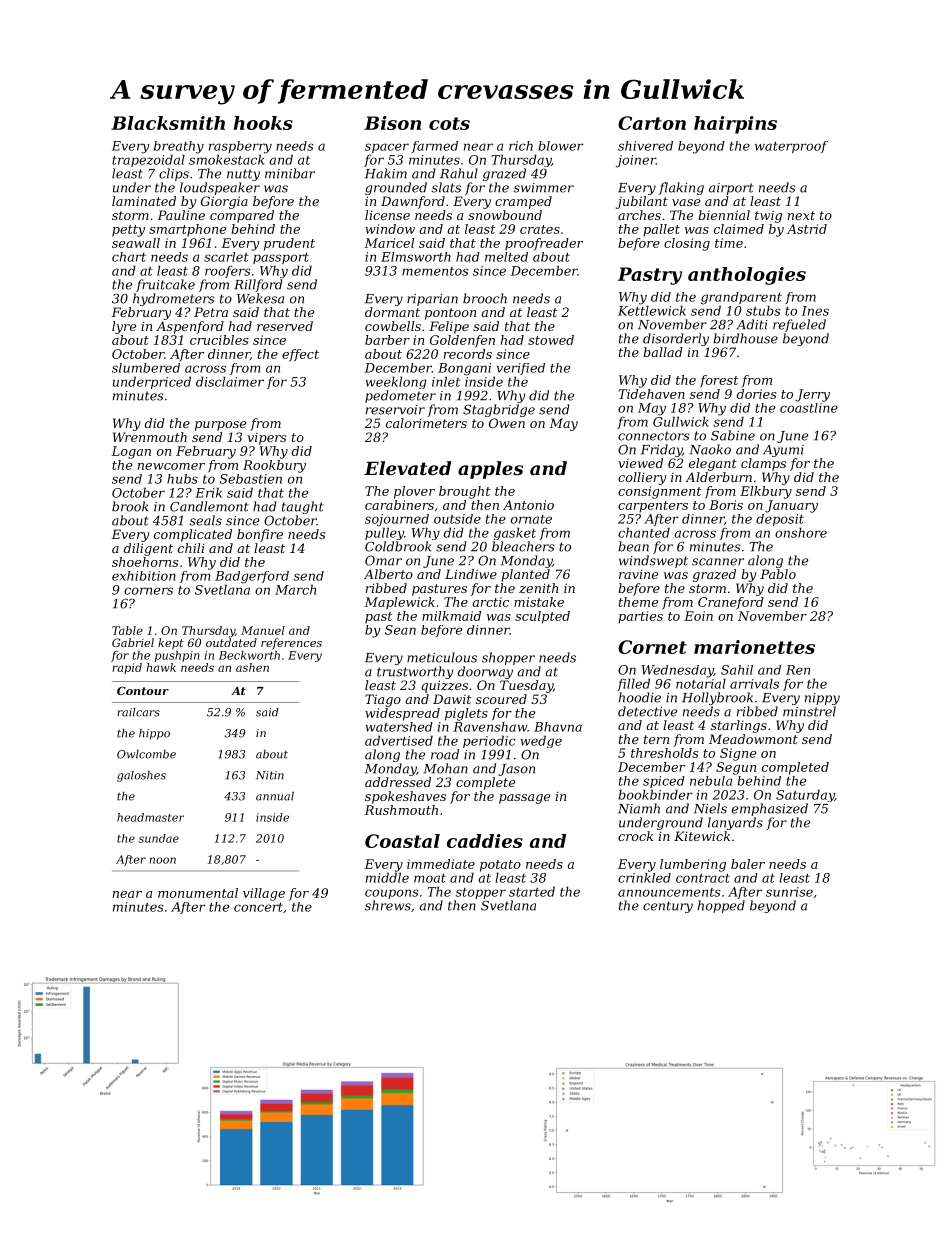  Describe the element at coordinates (231, 642) in the page. I see `outdated` at that location.
